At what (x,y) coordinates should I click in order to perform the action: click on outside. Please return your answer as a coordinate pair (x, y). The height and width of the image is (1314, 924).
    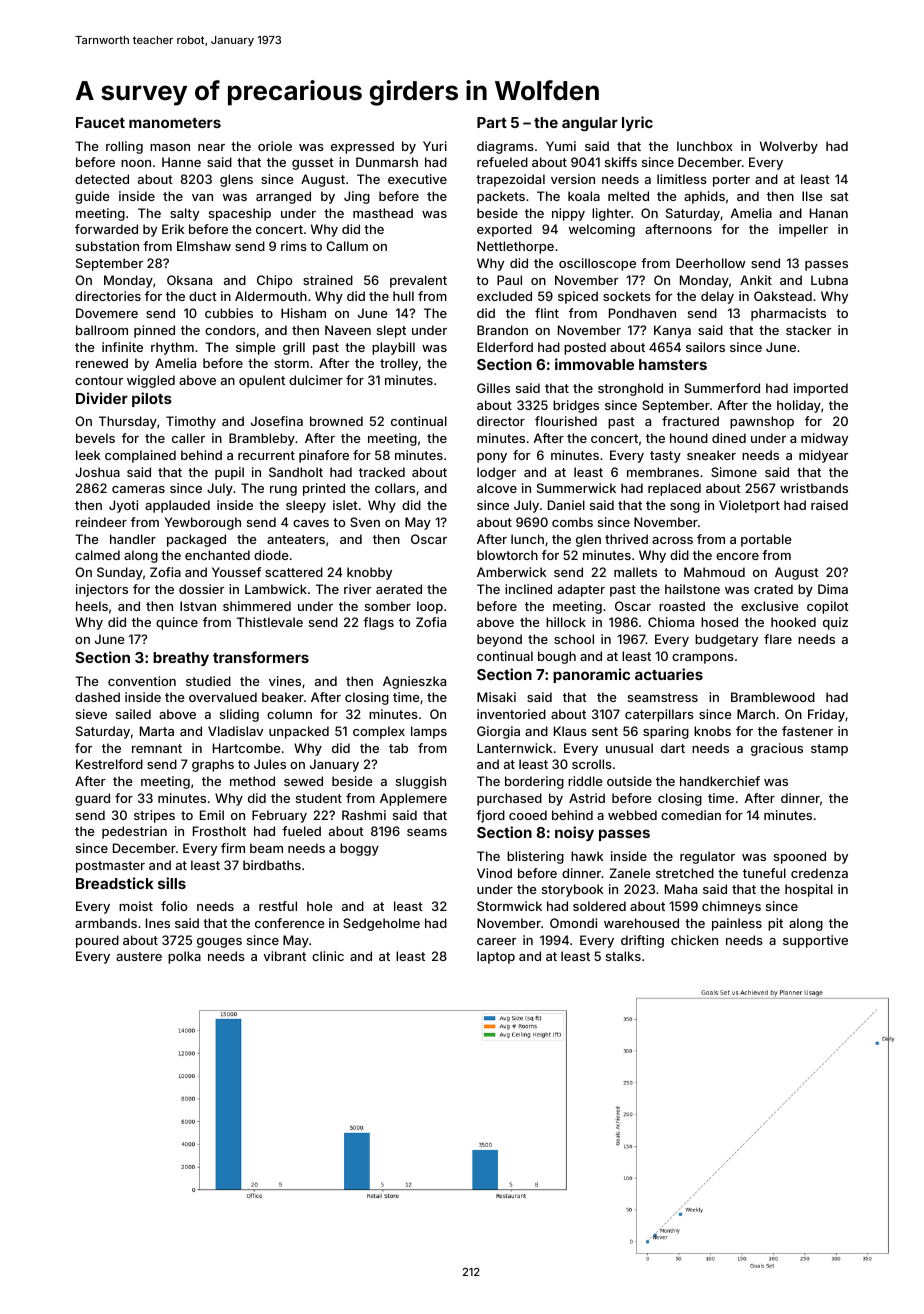
    Looking at the image, I should click on (629, 781).
